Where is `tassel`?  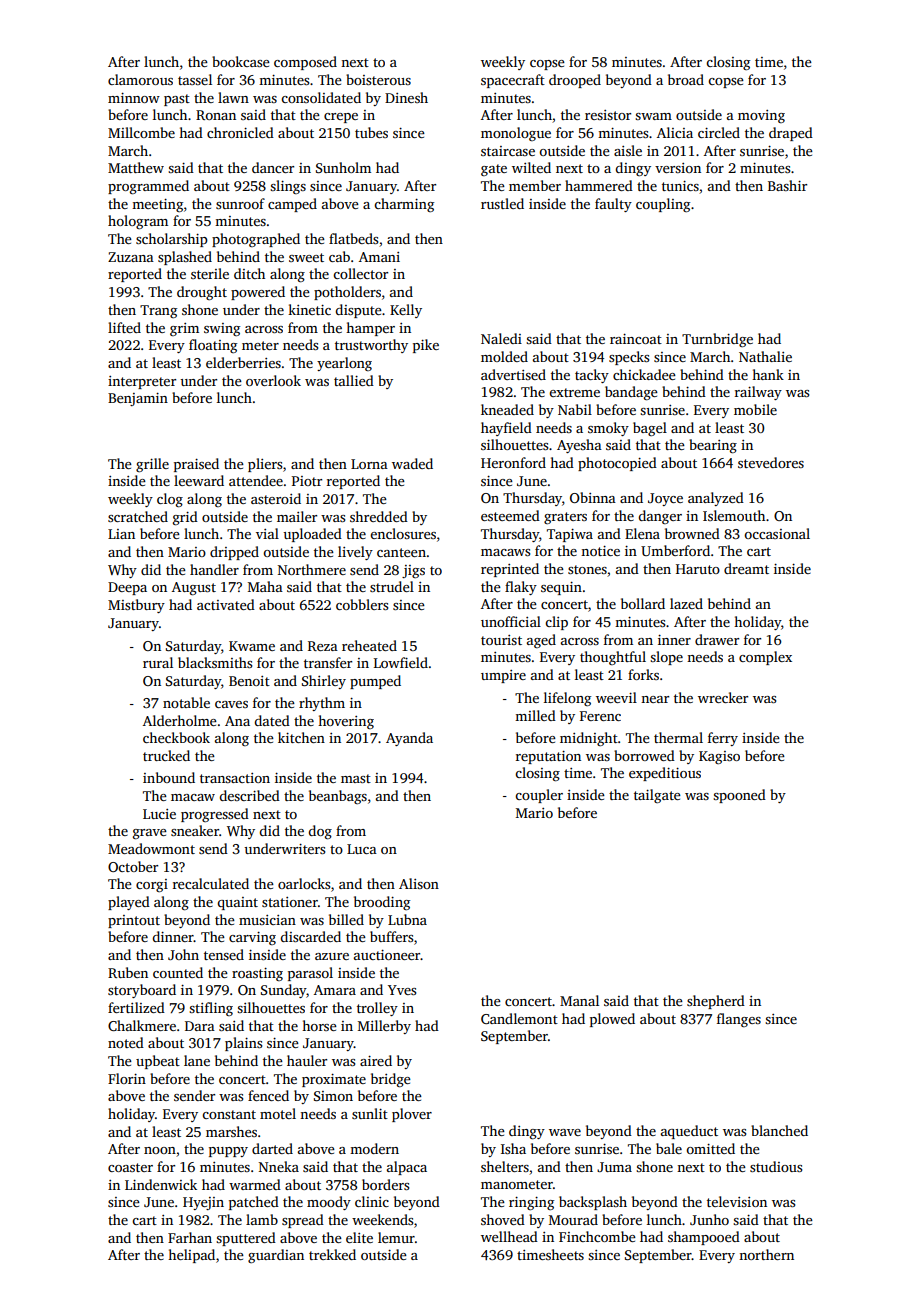
tassel is located at coordinates (195, 79).
